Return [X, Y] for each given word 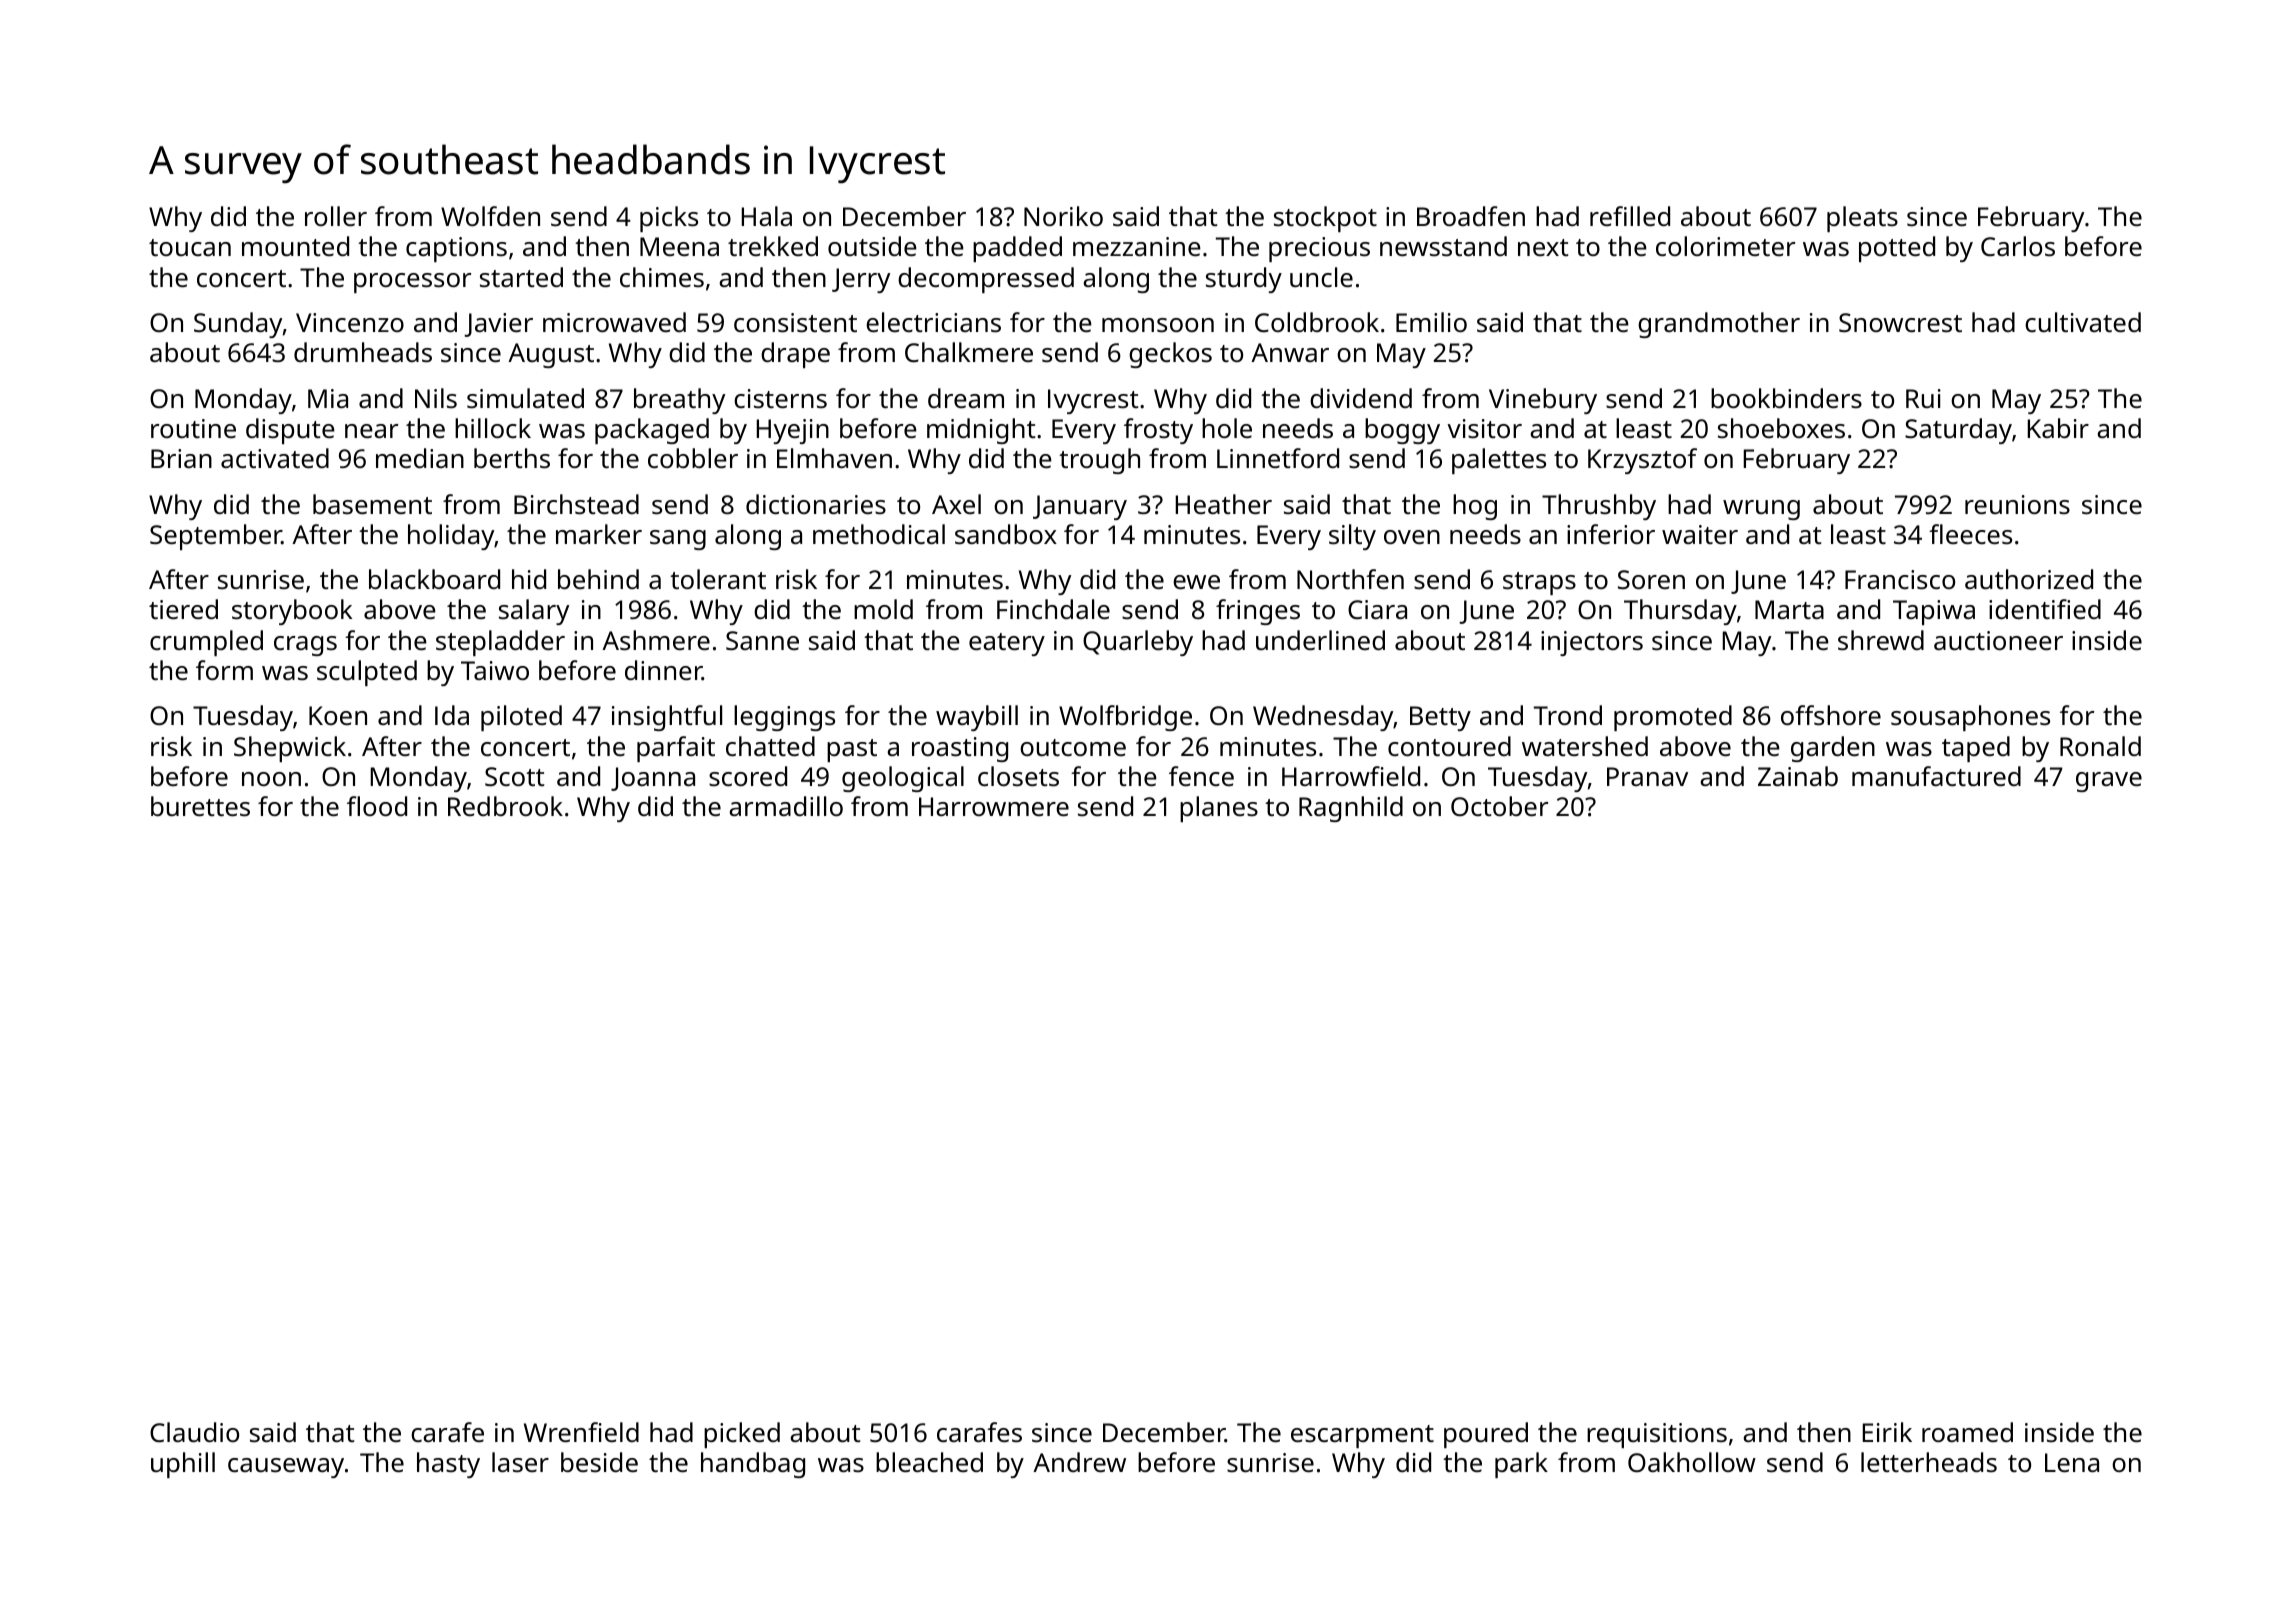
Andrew [1079, 1462]
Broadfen [1471, 216]
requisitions [1657, 1435]
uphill [183, 1465]
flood [377, 806]
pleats [1862, 219]
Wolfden [490, 216]
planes [1219, 809]
